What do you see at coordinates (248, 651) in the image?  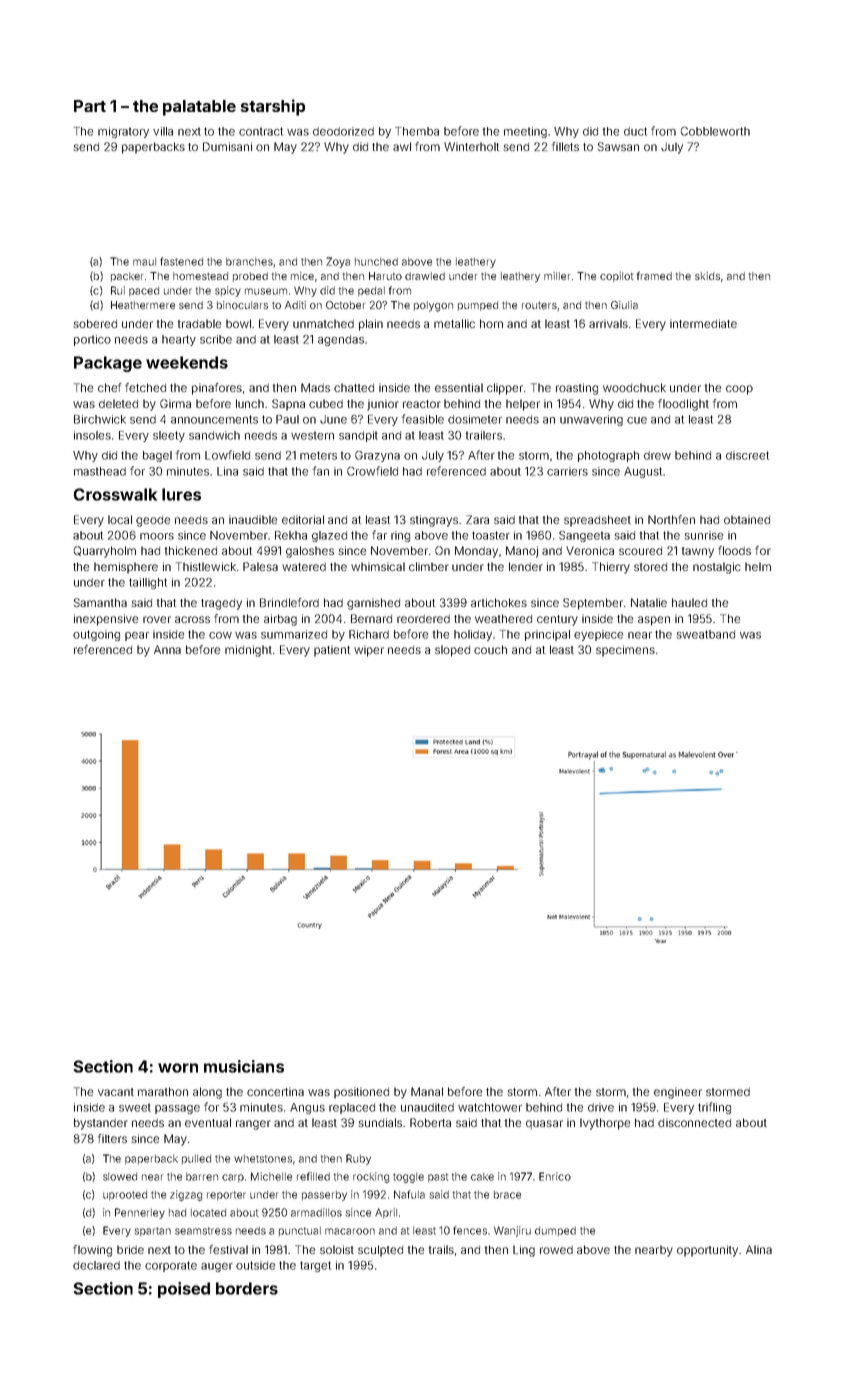 I see `midnight` at bounding box center [248, 651].
